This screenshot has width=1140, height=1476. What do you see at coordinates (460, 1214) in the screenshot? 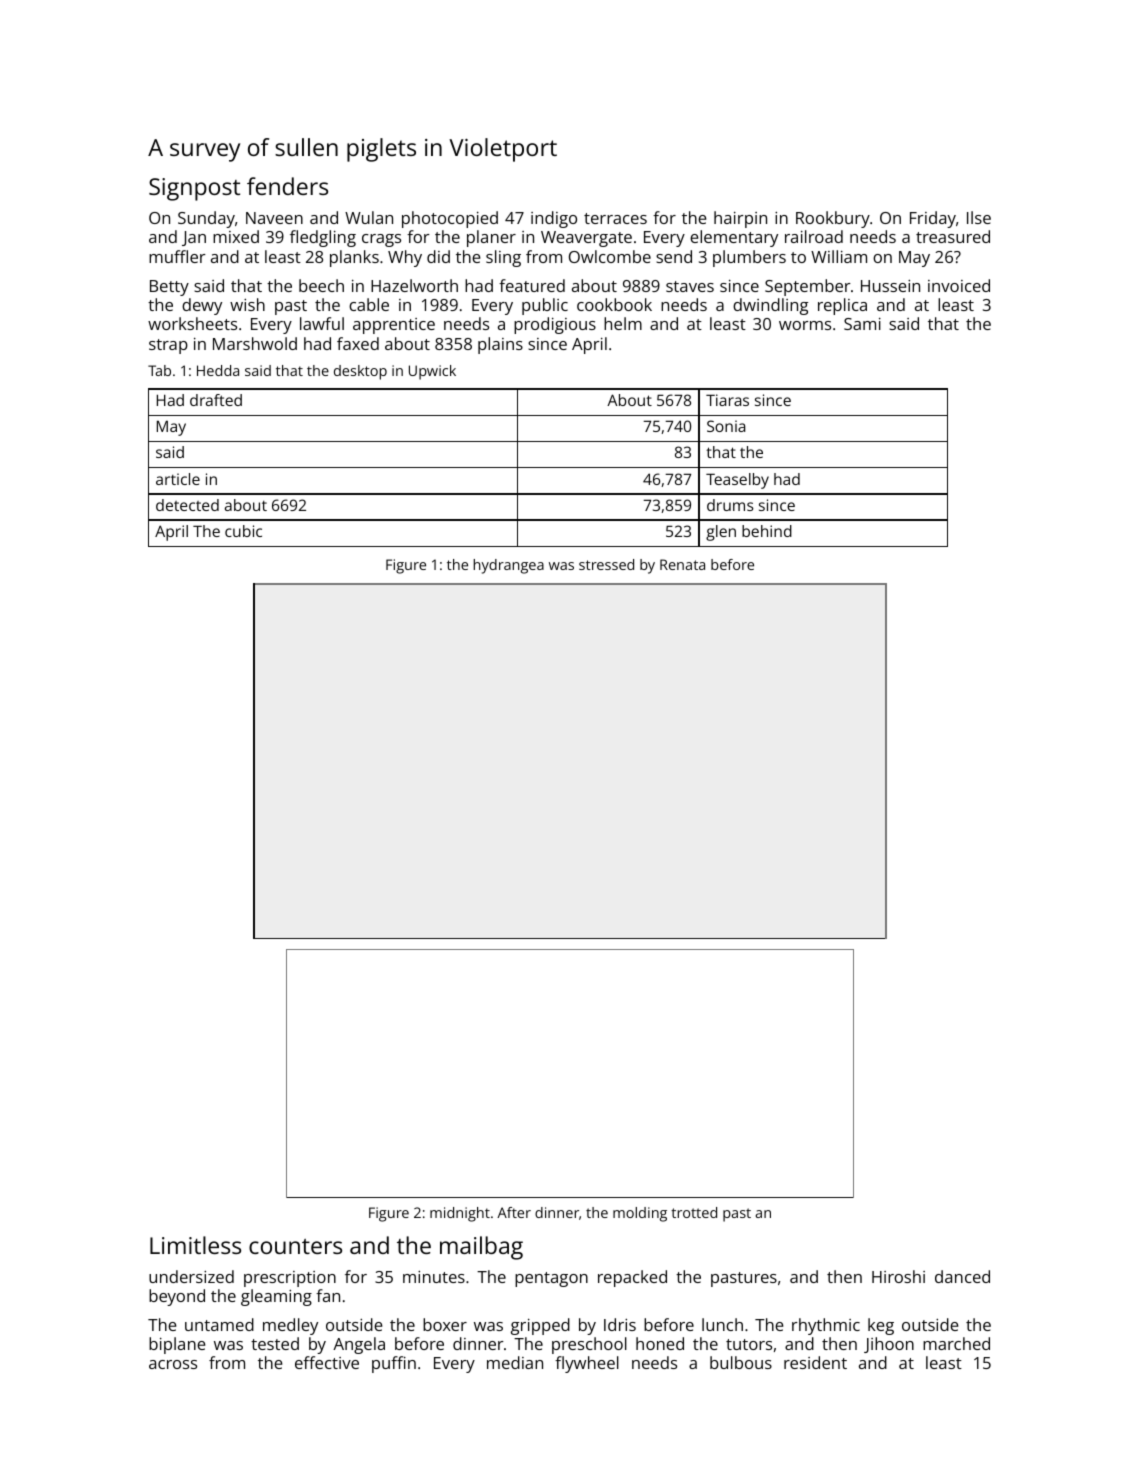
I see `midnight` at bounding box center [460, 1214].
